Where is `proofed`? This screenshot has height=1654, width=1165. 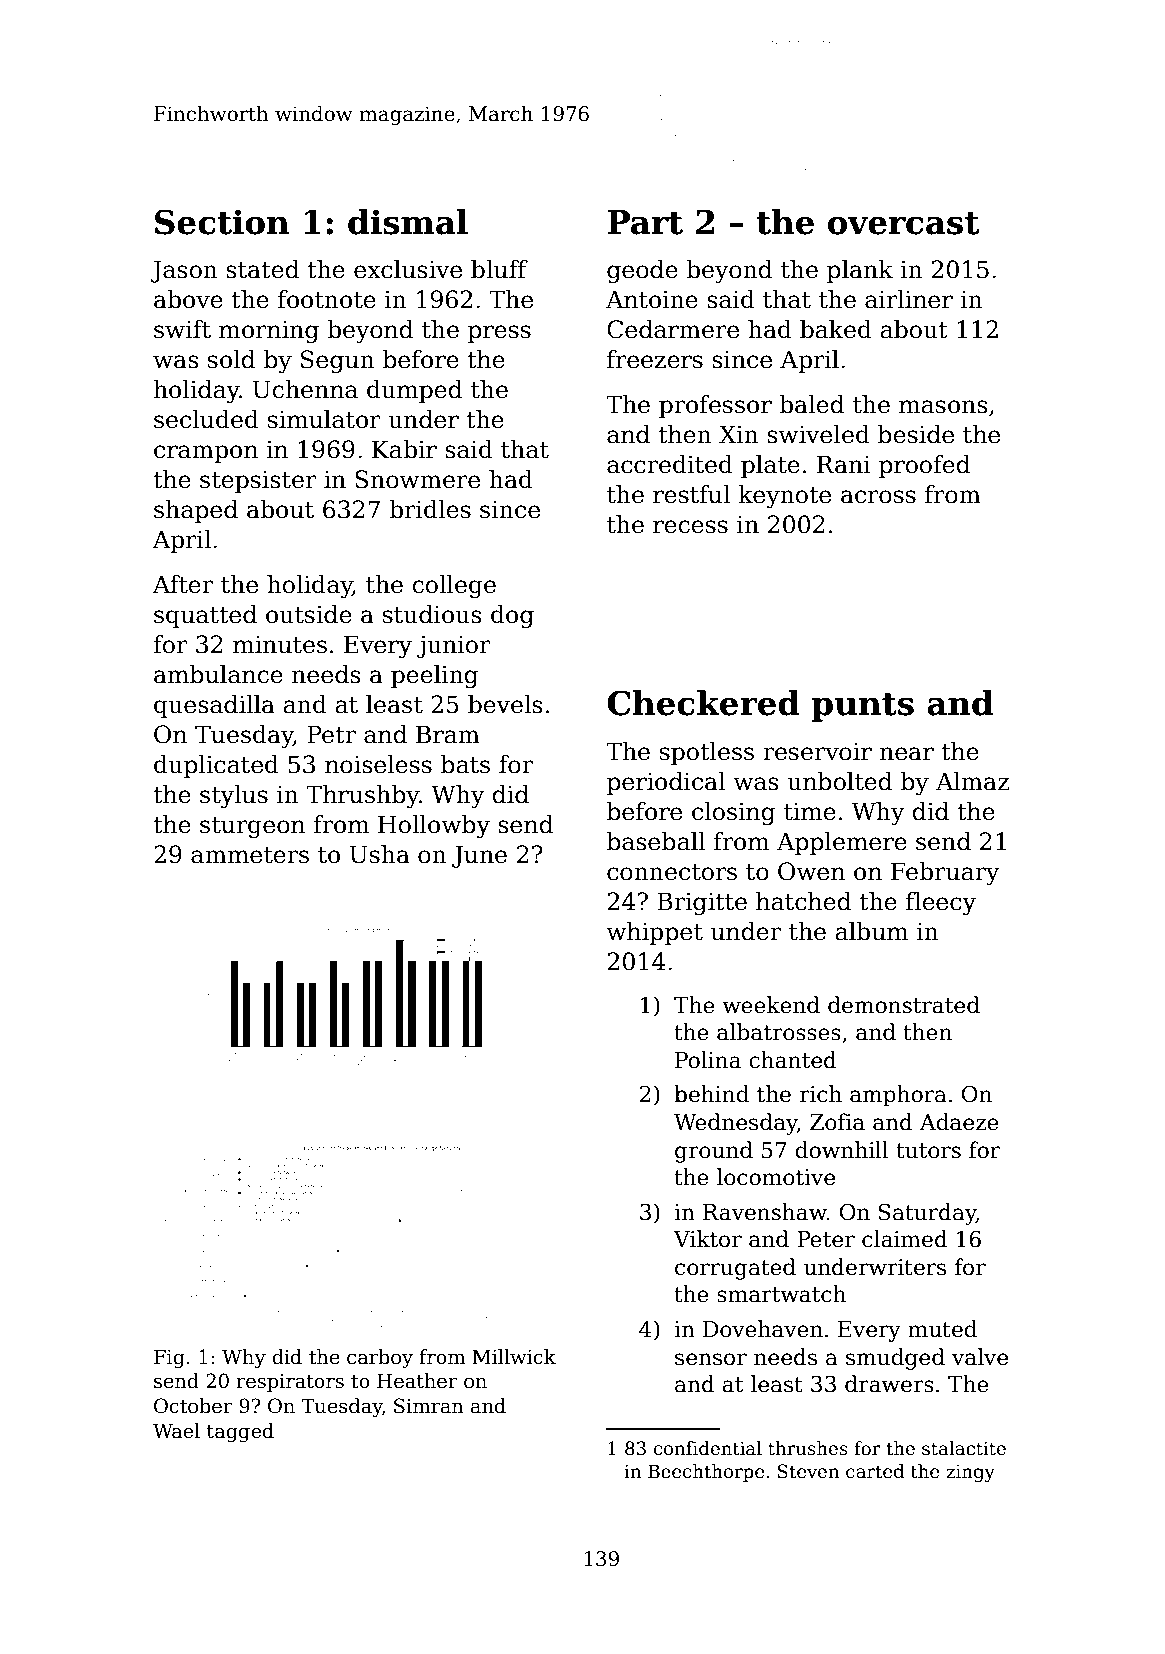 proofed is located at coordinates (924, 466).
